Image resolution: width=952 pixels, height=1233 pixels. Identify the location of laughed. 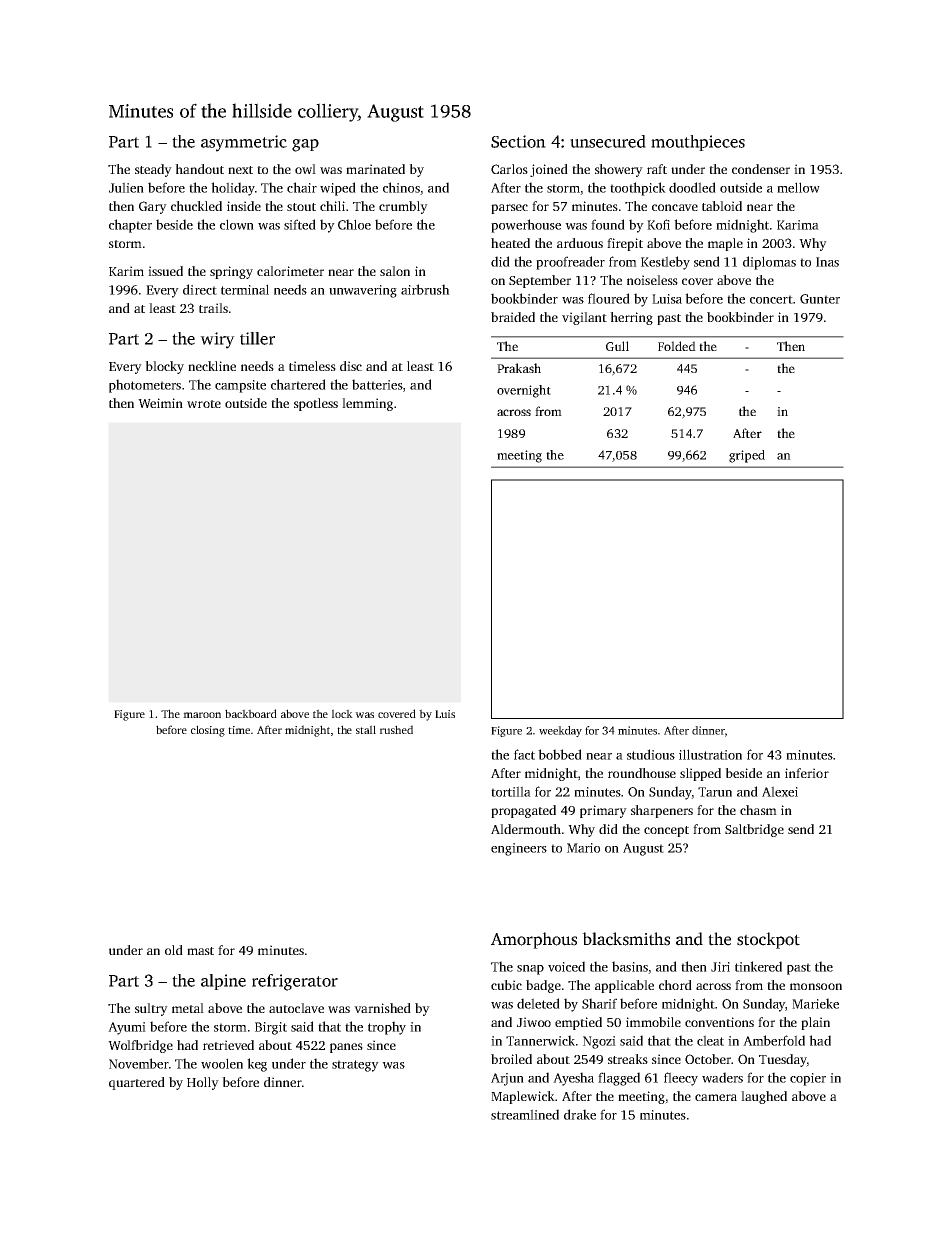
(764, 1097).
